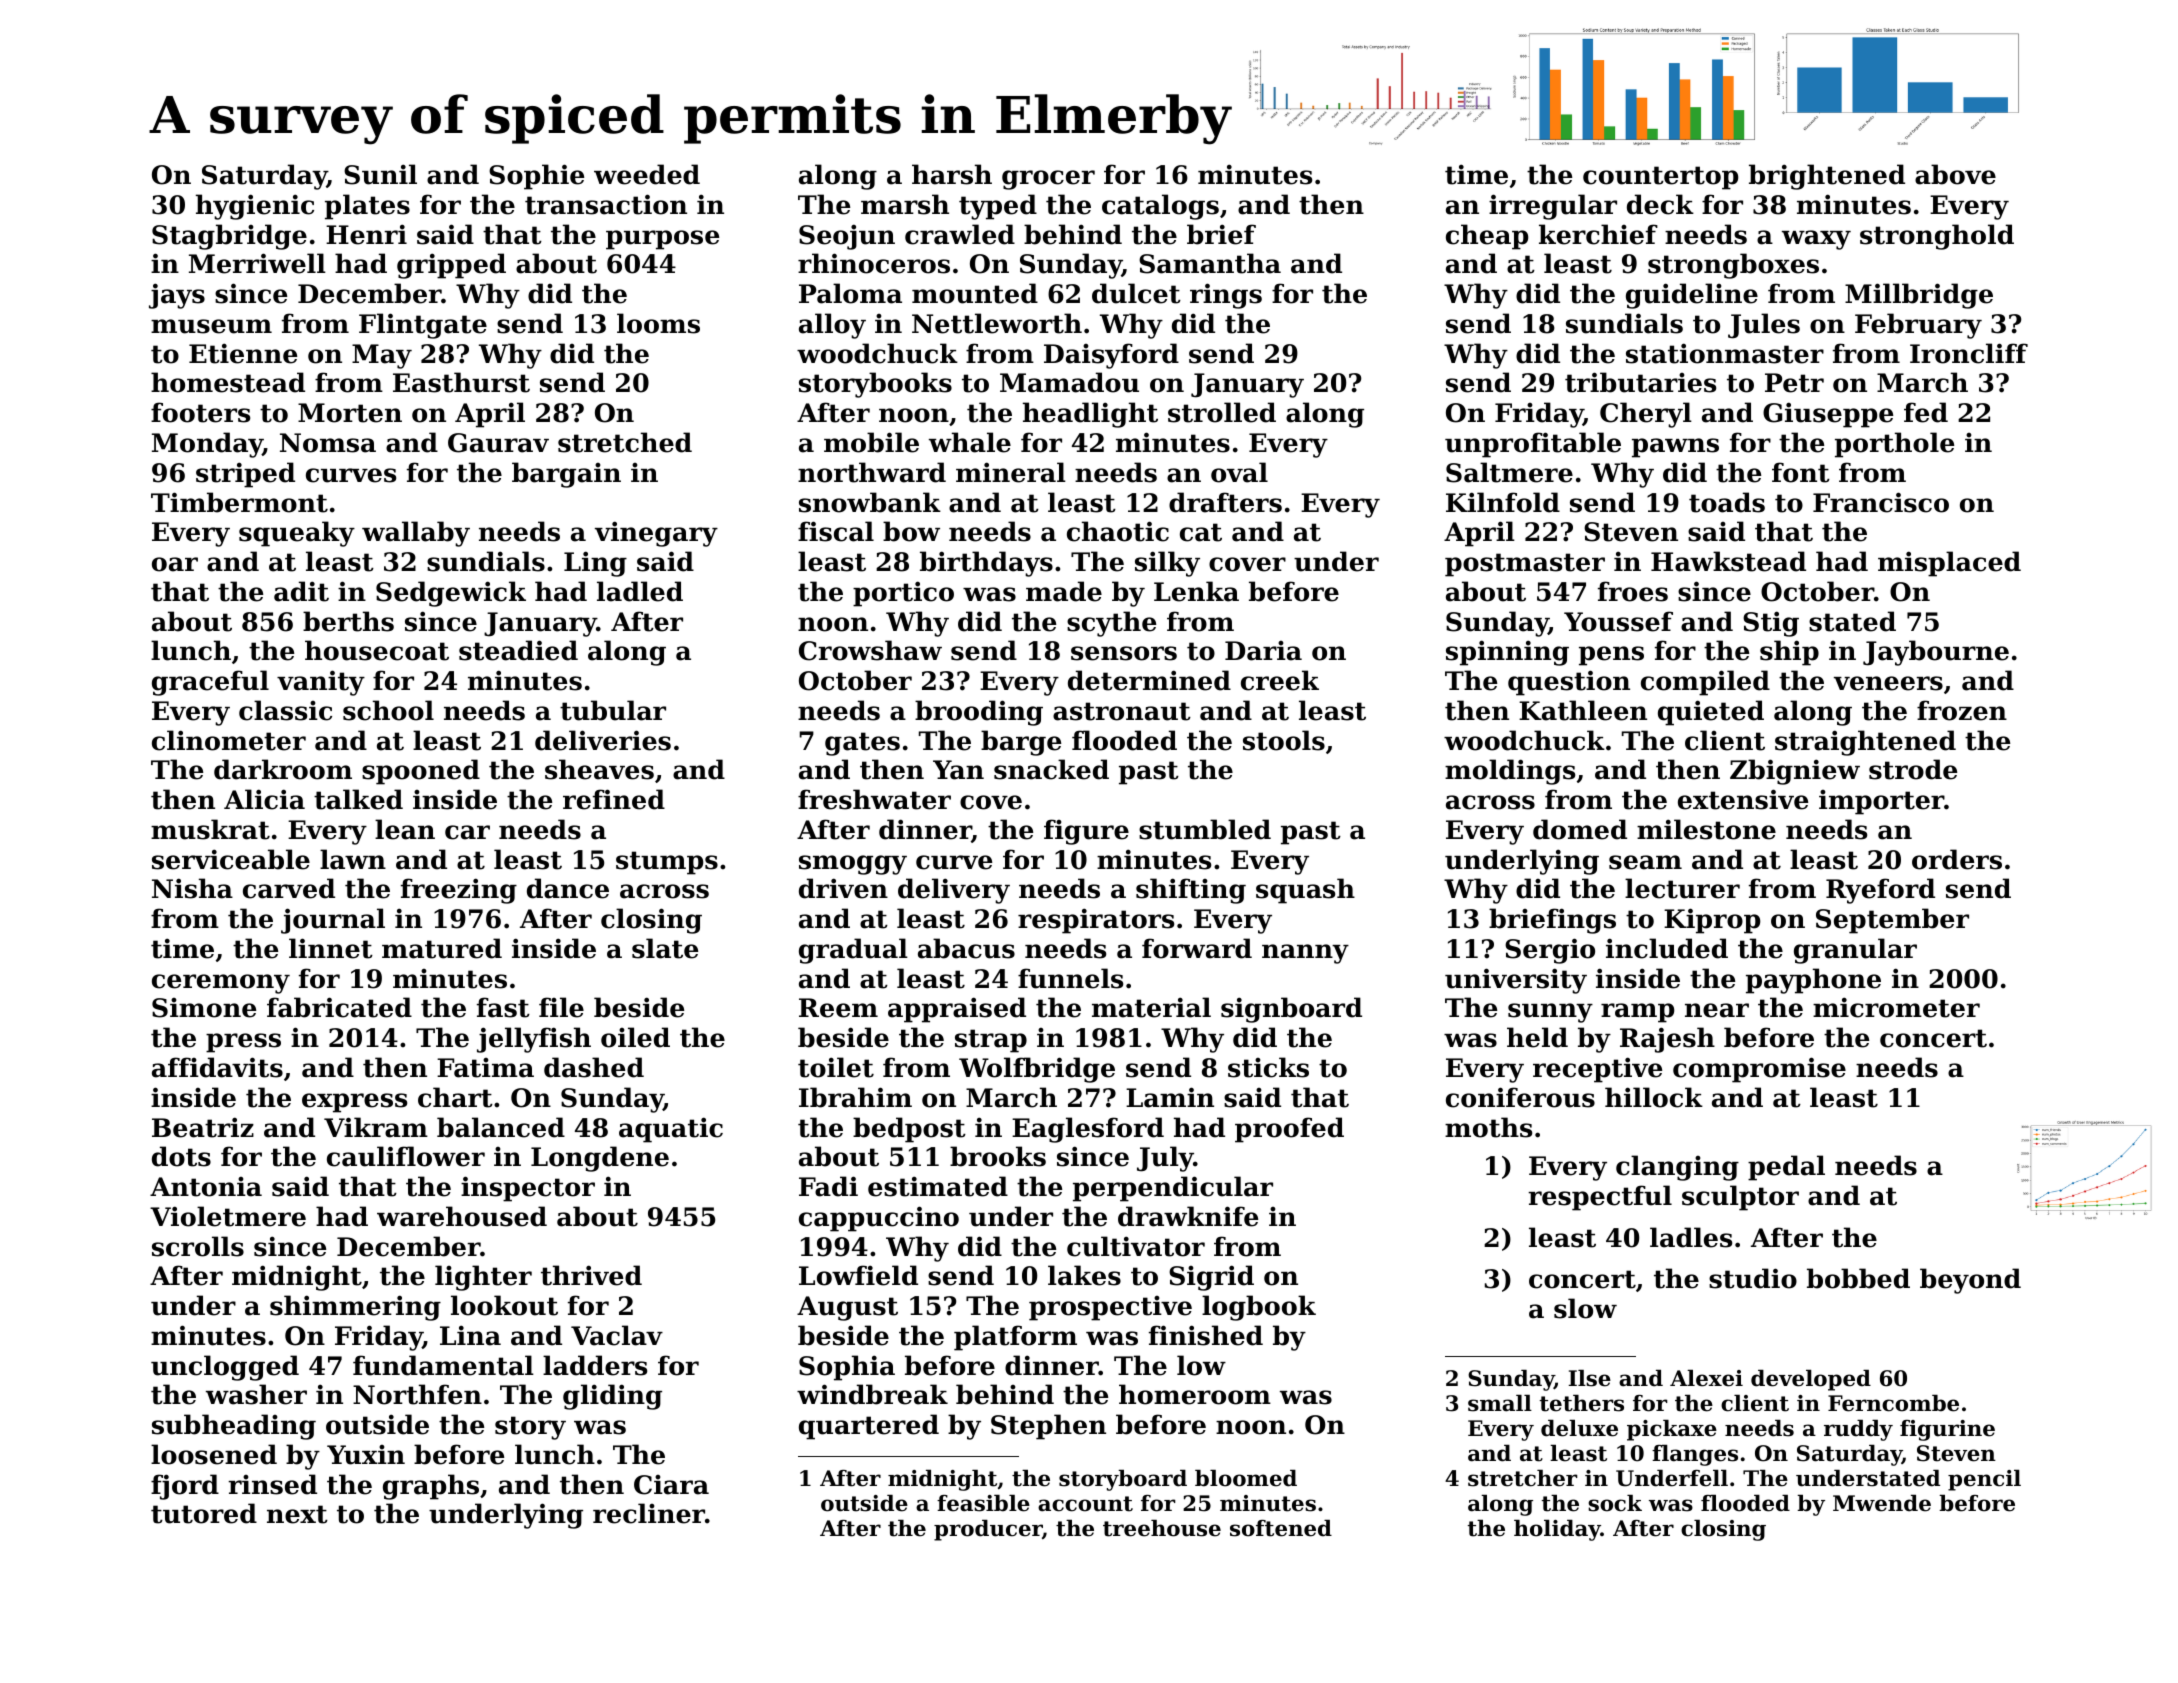 The width and height of the image is (2178, 1683). What do you see at coordinates (1579, 1428) in the image?
I see `deluxe` at bounding box center [1579, 1428].
